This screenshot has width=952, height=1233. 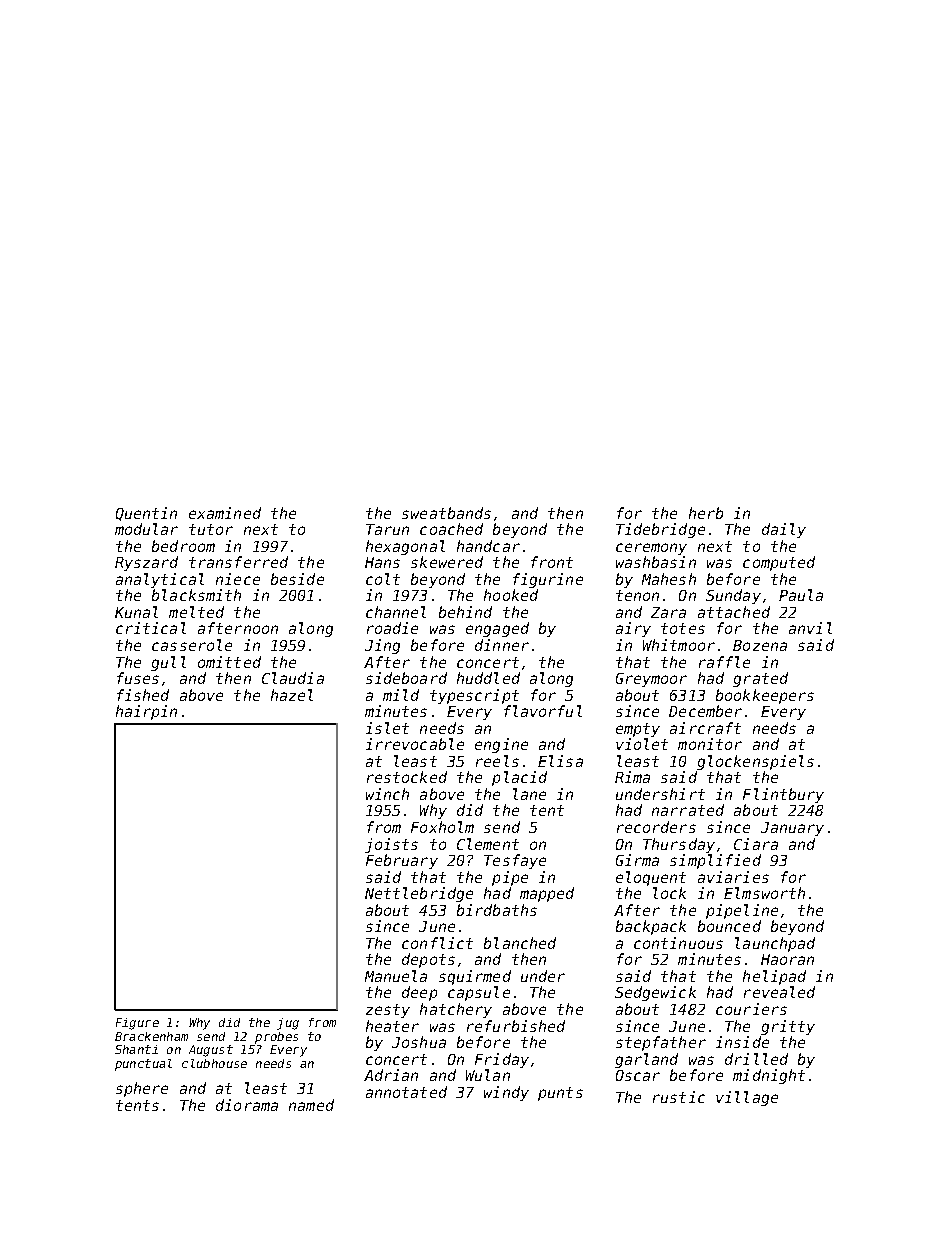 I want to click on clubhouse, so click(x=214, y=1063).
